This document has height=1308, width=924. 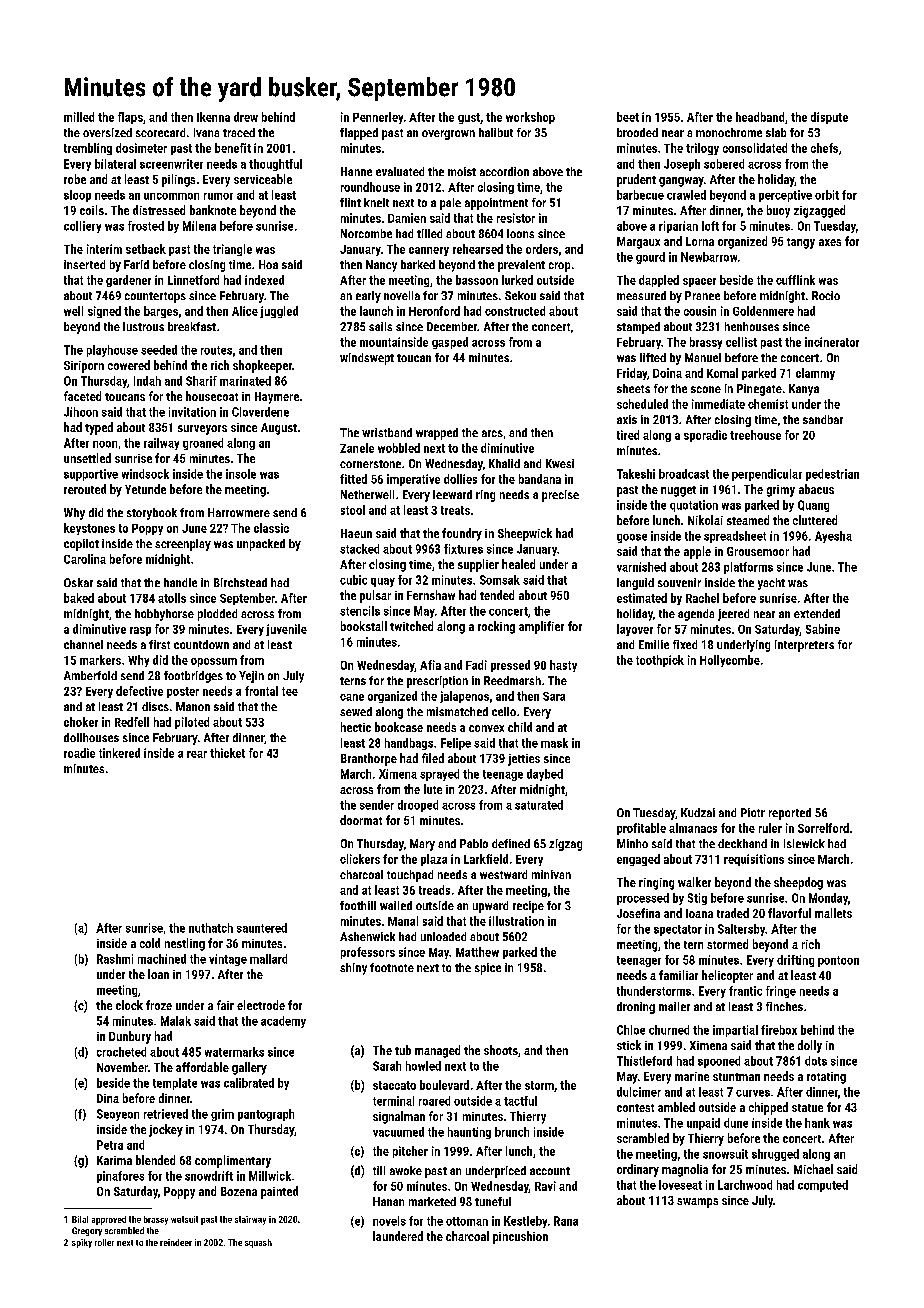 I want to click on pincushion, so click(x=520, y=1237).
